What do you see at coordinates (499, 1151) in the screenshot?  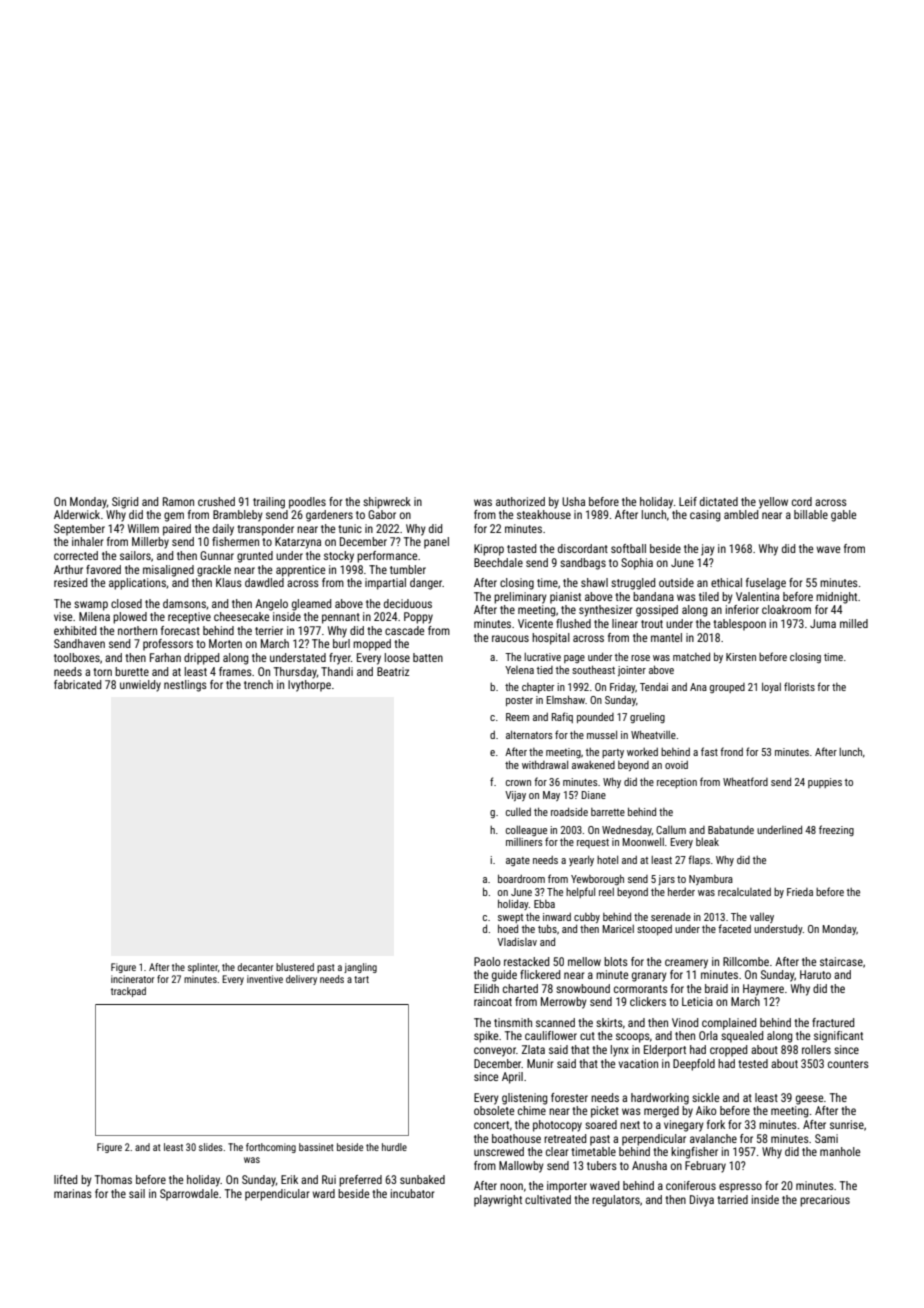 I see `unscrewed` at bounding box center [499, 1151].
